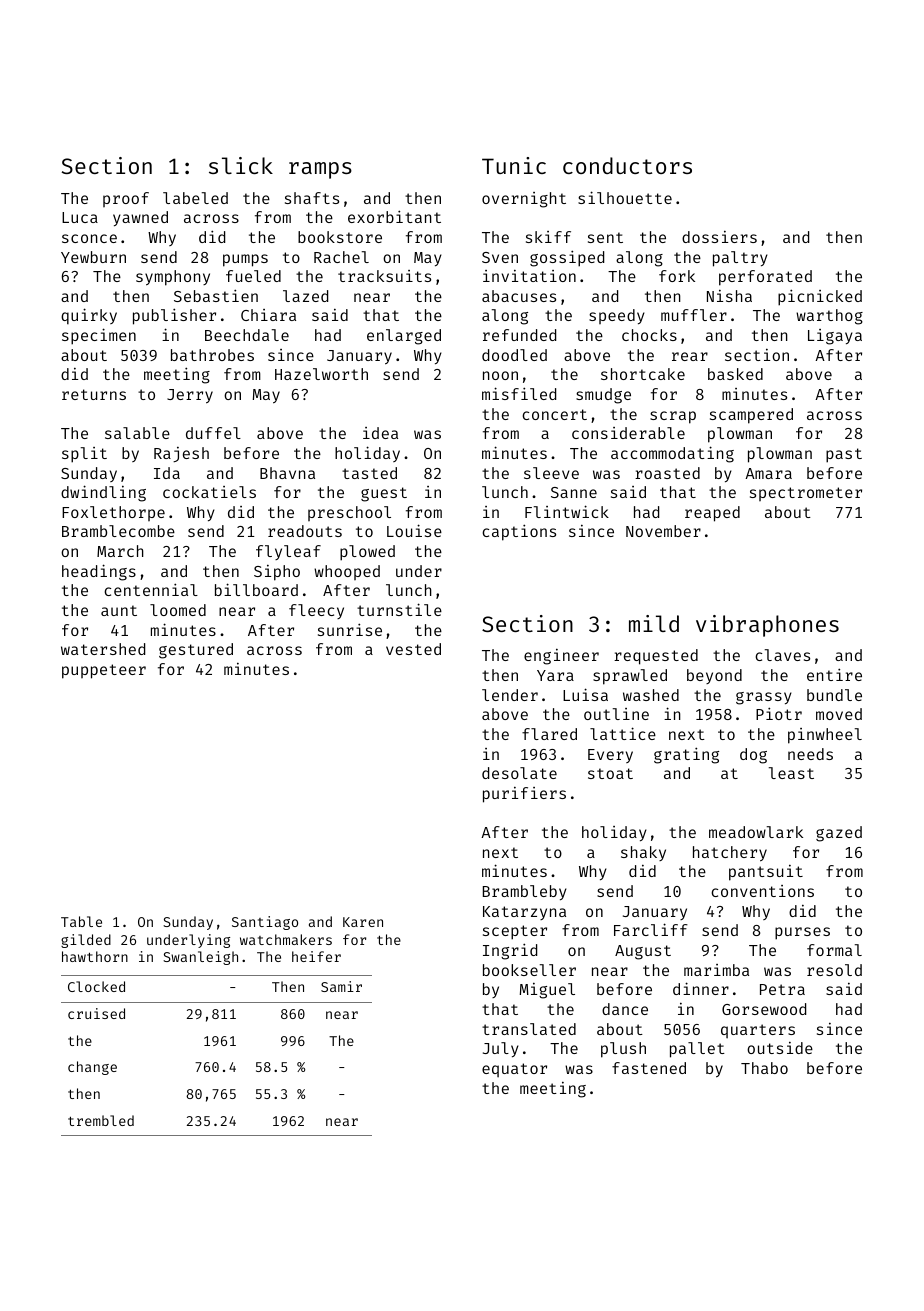 This screenshot has width=924, height=1311. What do you see at coordinates (104, 671) in the screenshot?
I see `puppeteer` at bounding box center [104, 671].
